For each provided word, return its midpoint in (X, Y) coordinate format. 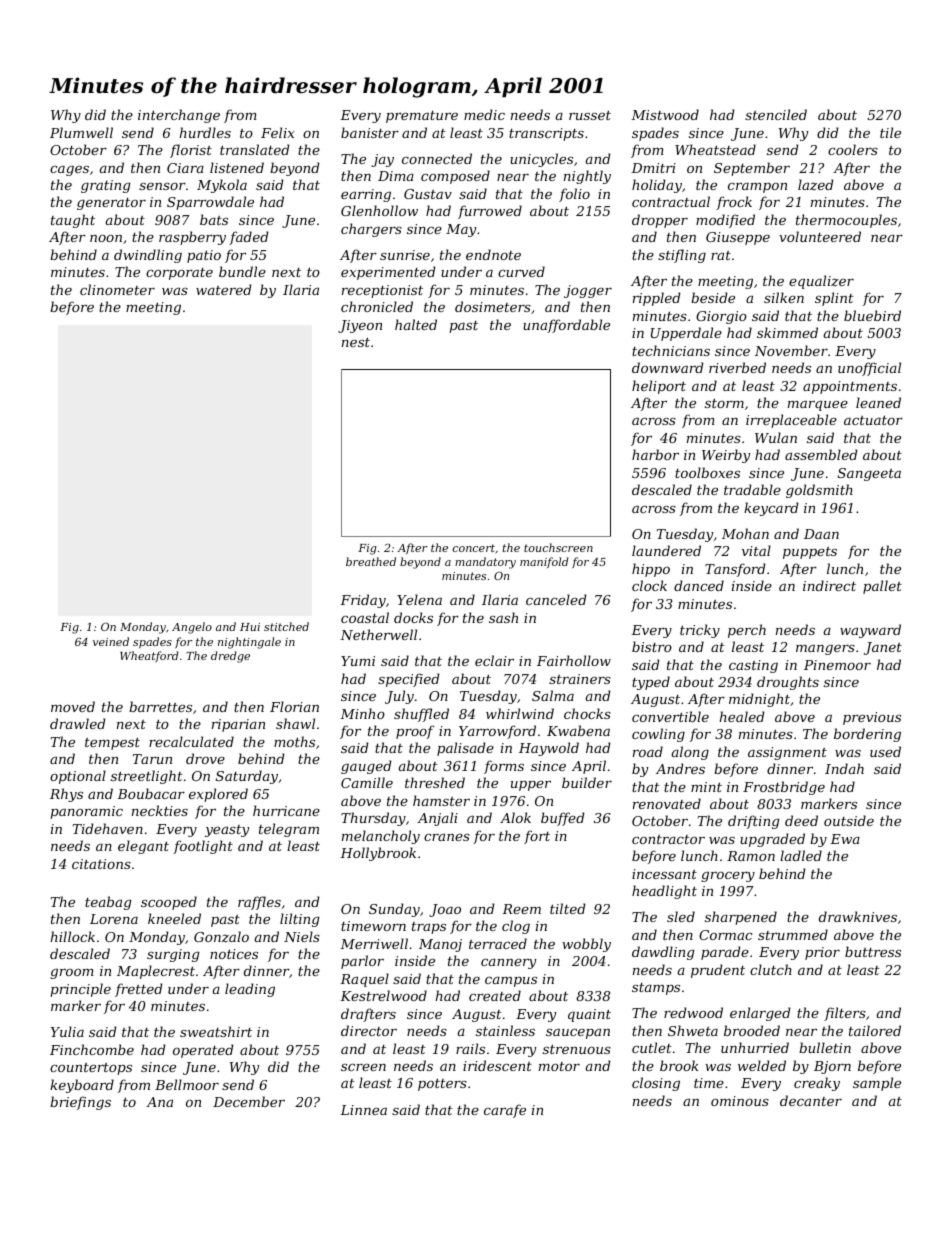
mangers (825, 650)
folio (574, 195)
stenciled (776, 114)
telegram (289, 830)
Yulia (67, 1031)
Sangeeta (869, 474)
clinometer (117, 289)
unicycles (541, 160)
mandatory (485, 563)
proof (415, 732)
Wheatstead (715, 149)
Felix (277, 132)
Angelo (192, 628)
